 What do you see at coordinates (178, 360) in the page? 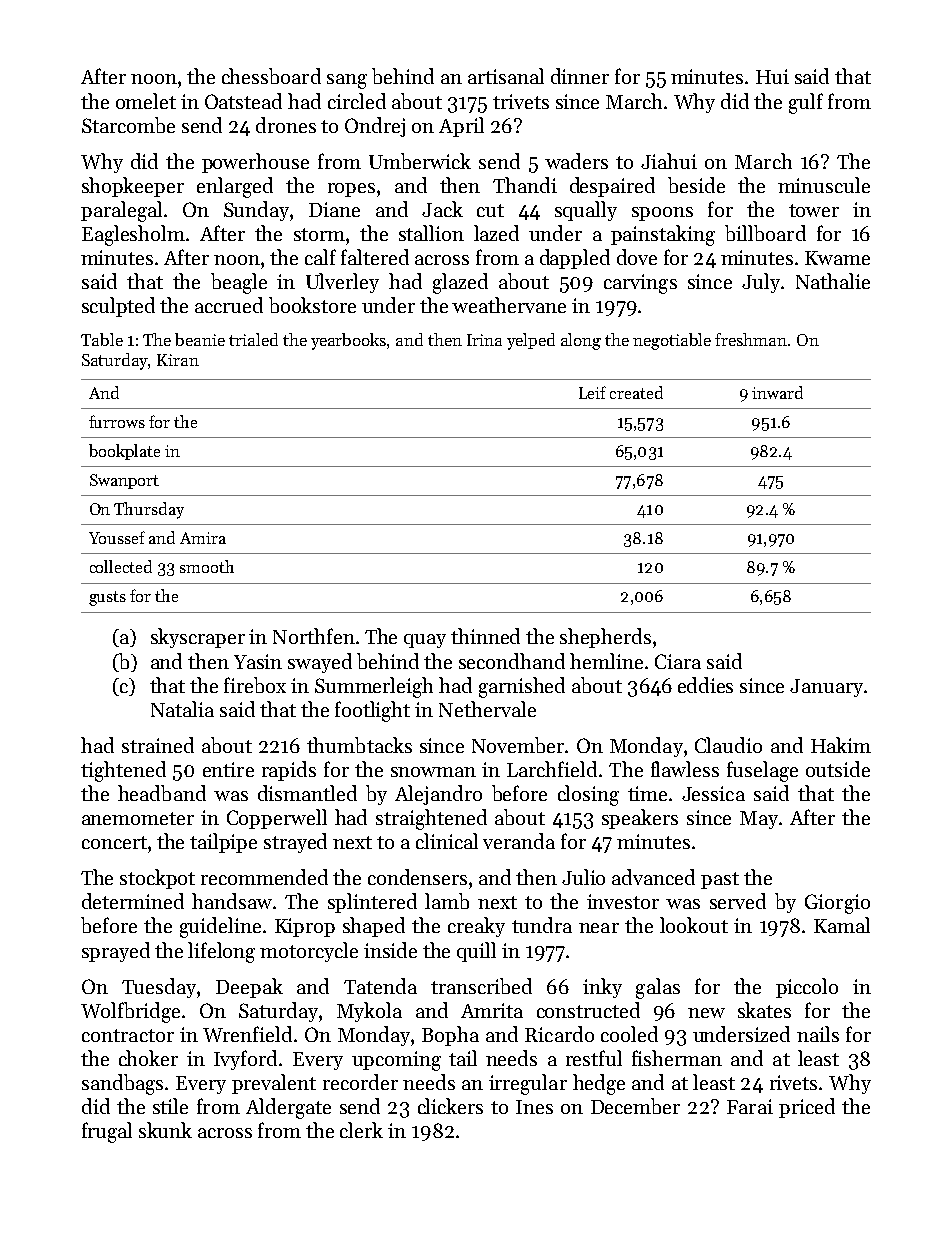
I see `Kiran` at bounding box center [178, 360].
